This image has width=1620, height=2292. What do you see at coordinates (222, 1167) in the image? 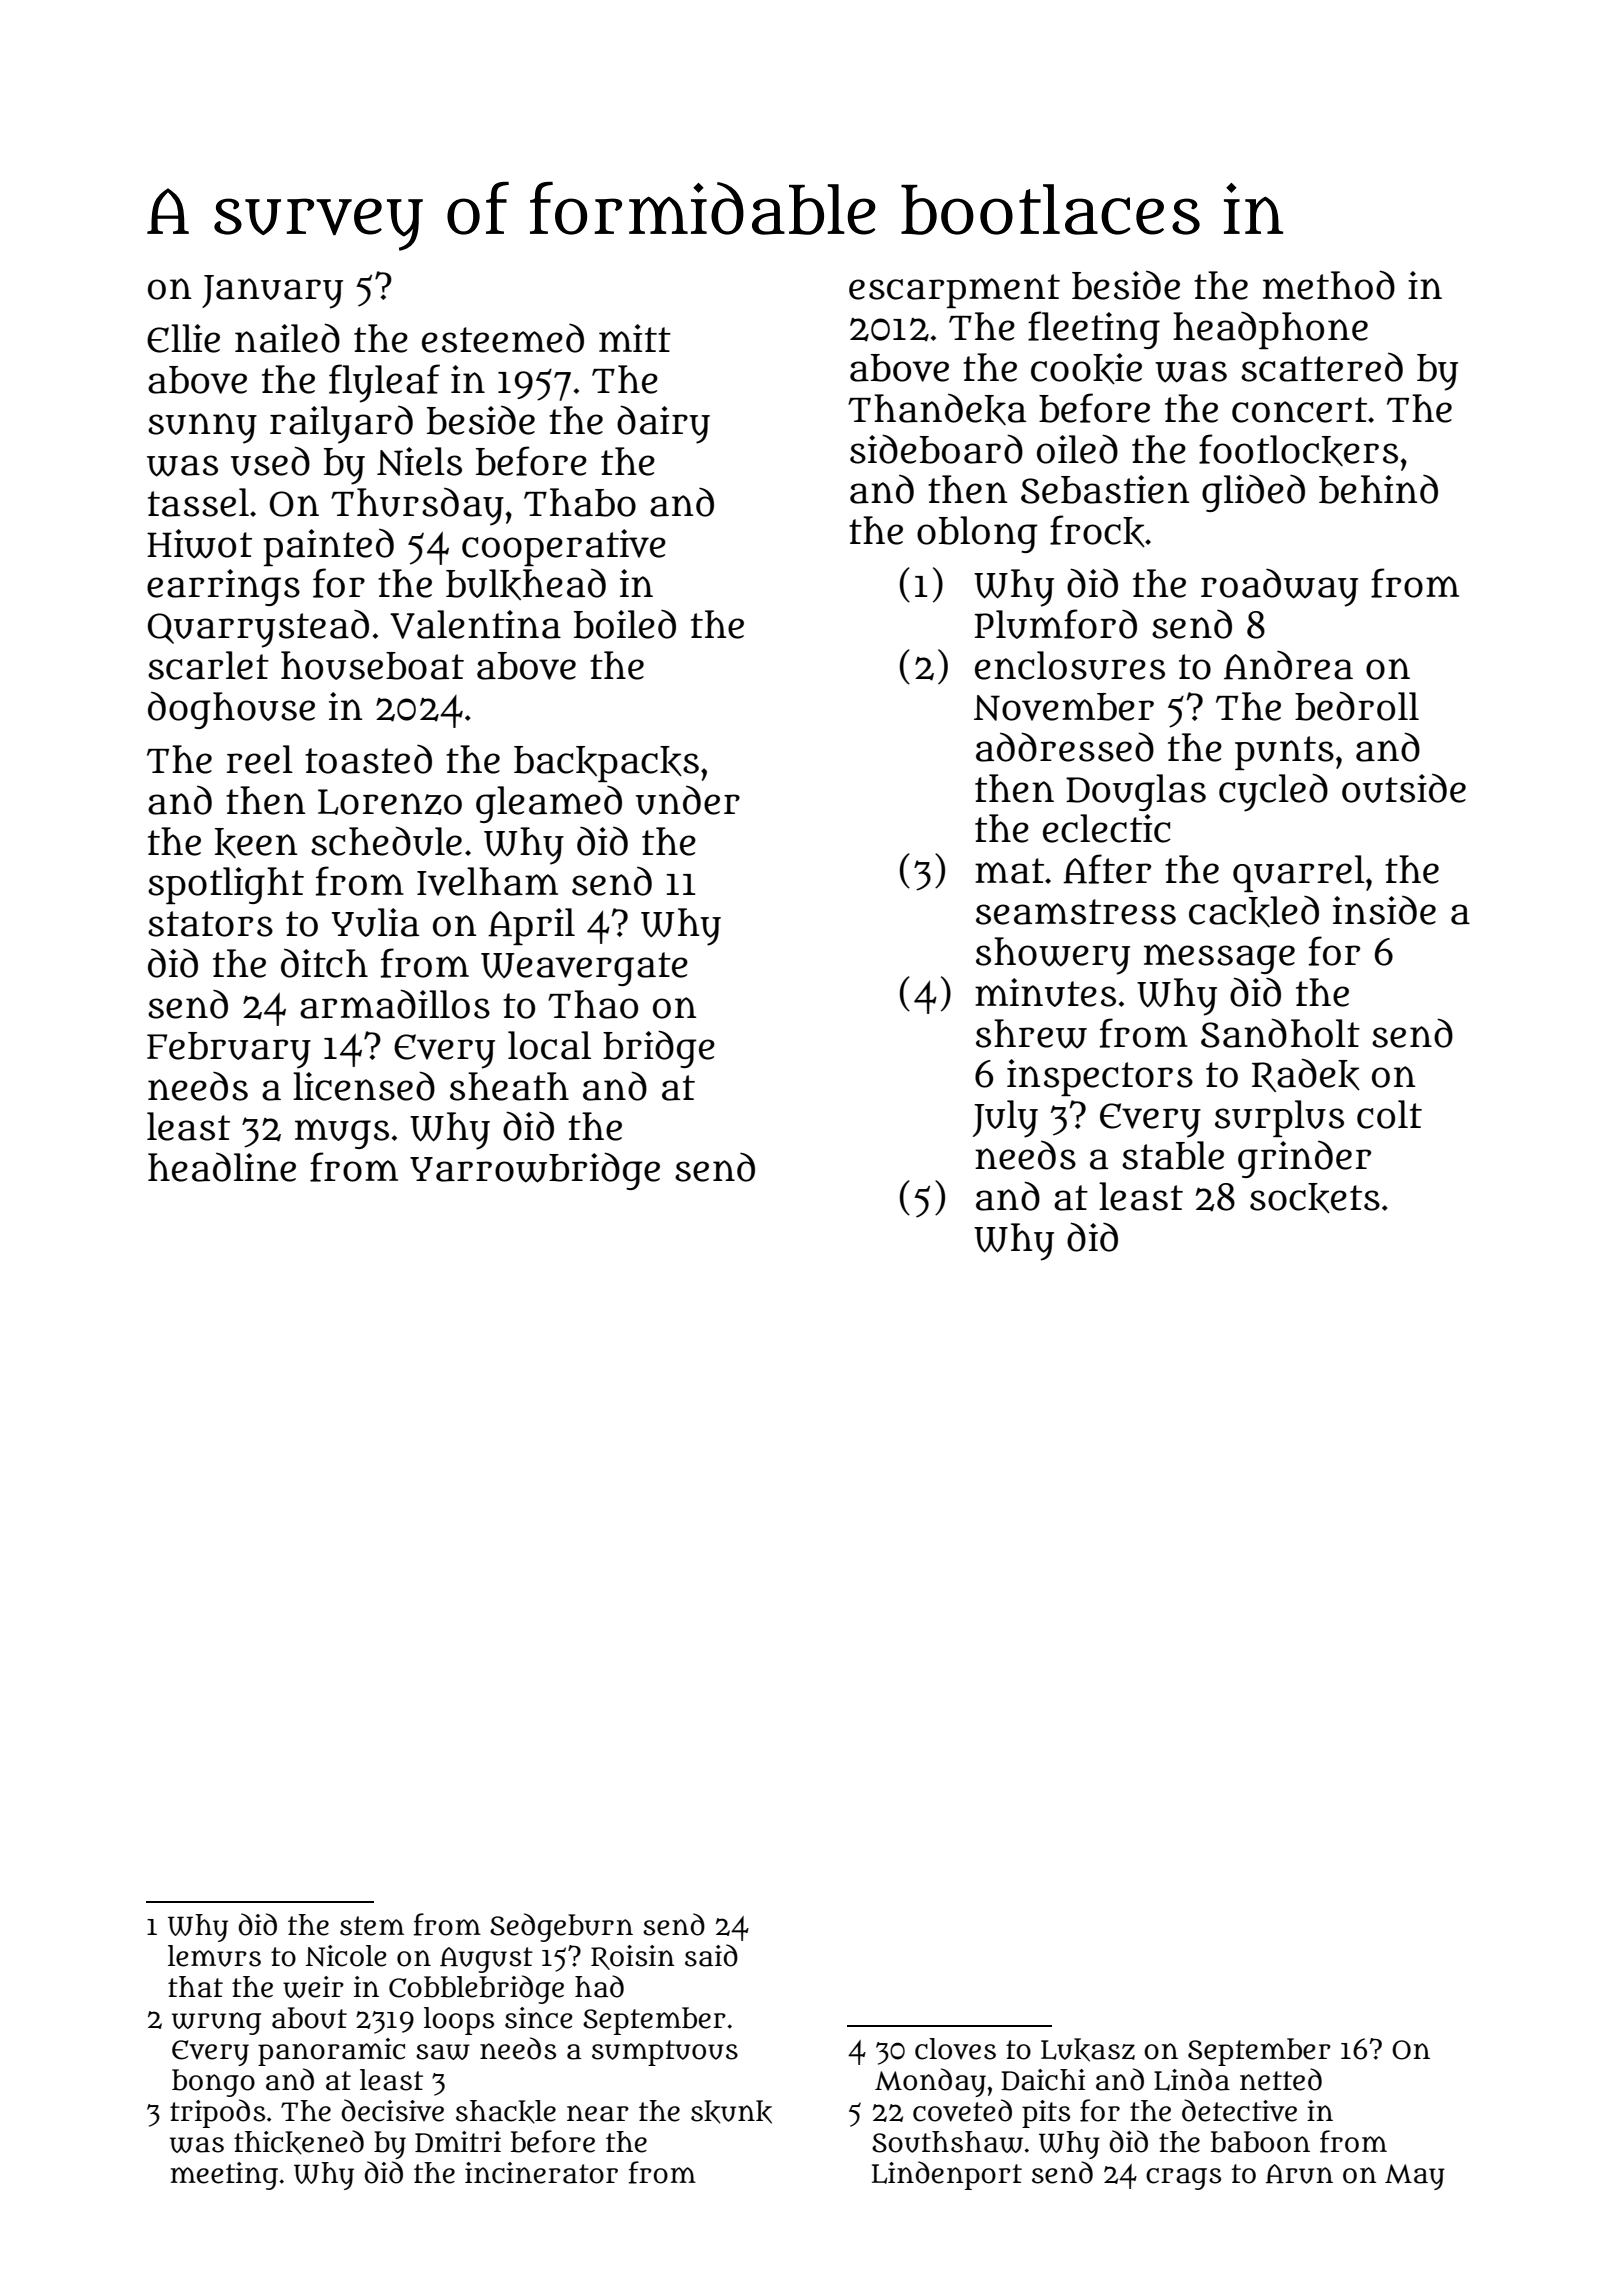
I see `headline` at bounding box center [222, 1167].
